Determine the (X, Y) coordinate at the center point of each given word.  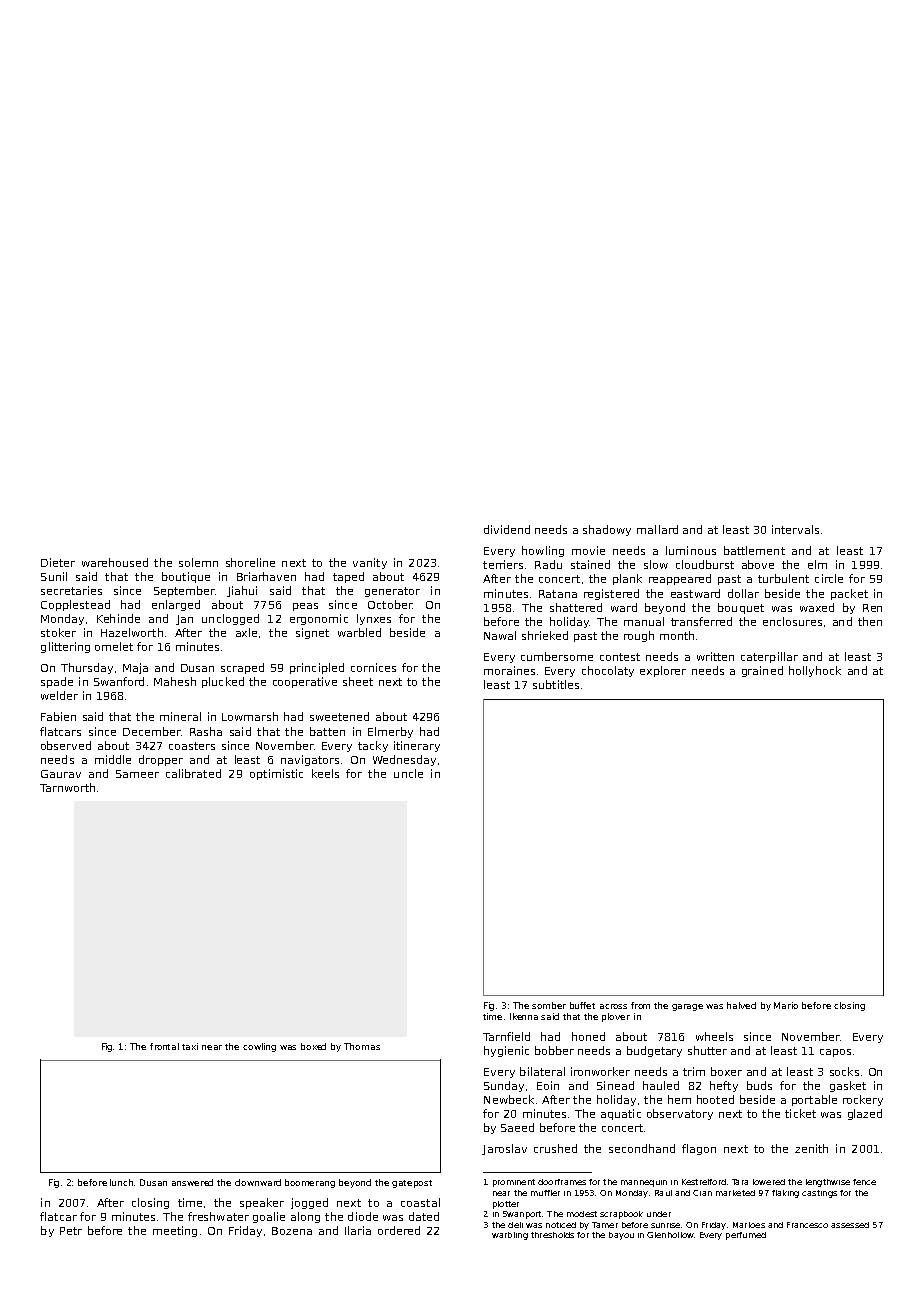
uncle (408, 773)
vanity (370, 563)
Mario (786, 1005)
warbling (510, 1236)
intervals (795, 529)
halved (741, 1005)
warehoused (115, 562)
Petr (71, 1231)
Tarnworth (67, 787)
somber (549, 1005)
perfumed (746, 1236)
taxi (190, 1046)
